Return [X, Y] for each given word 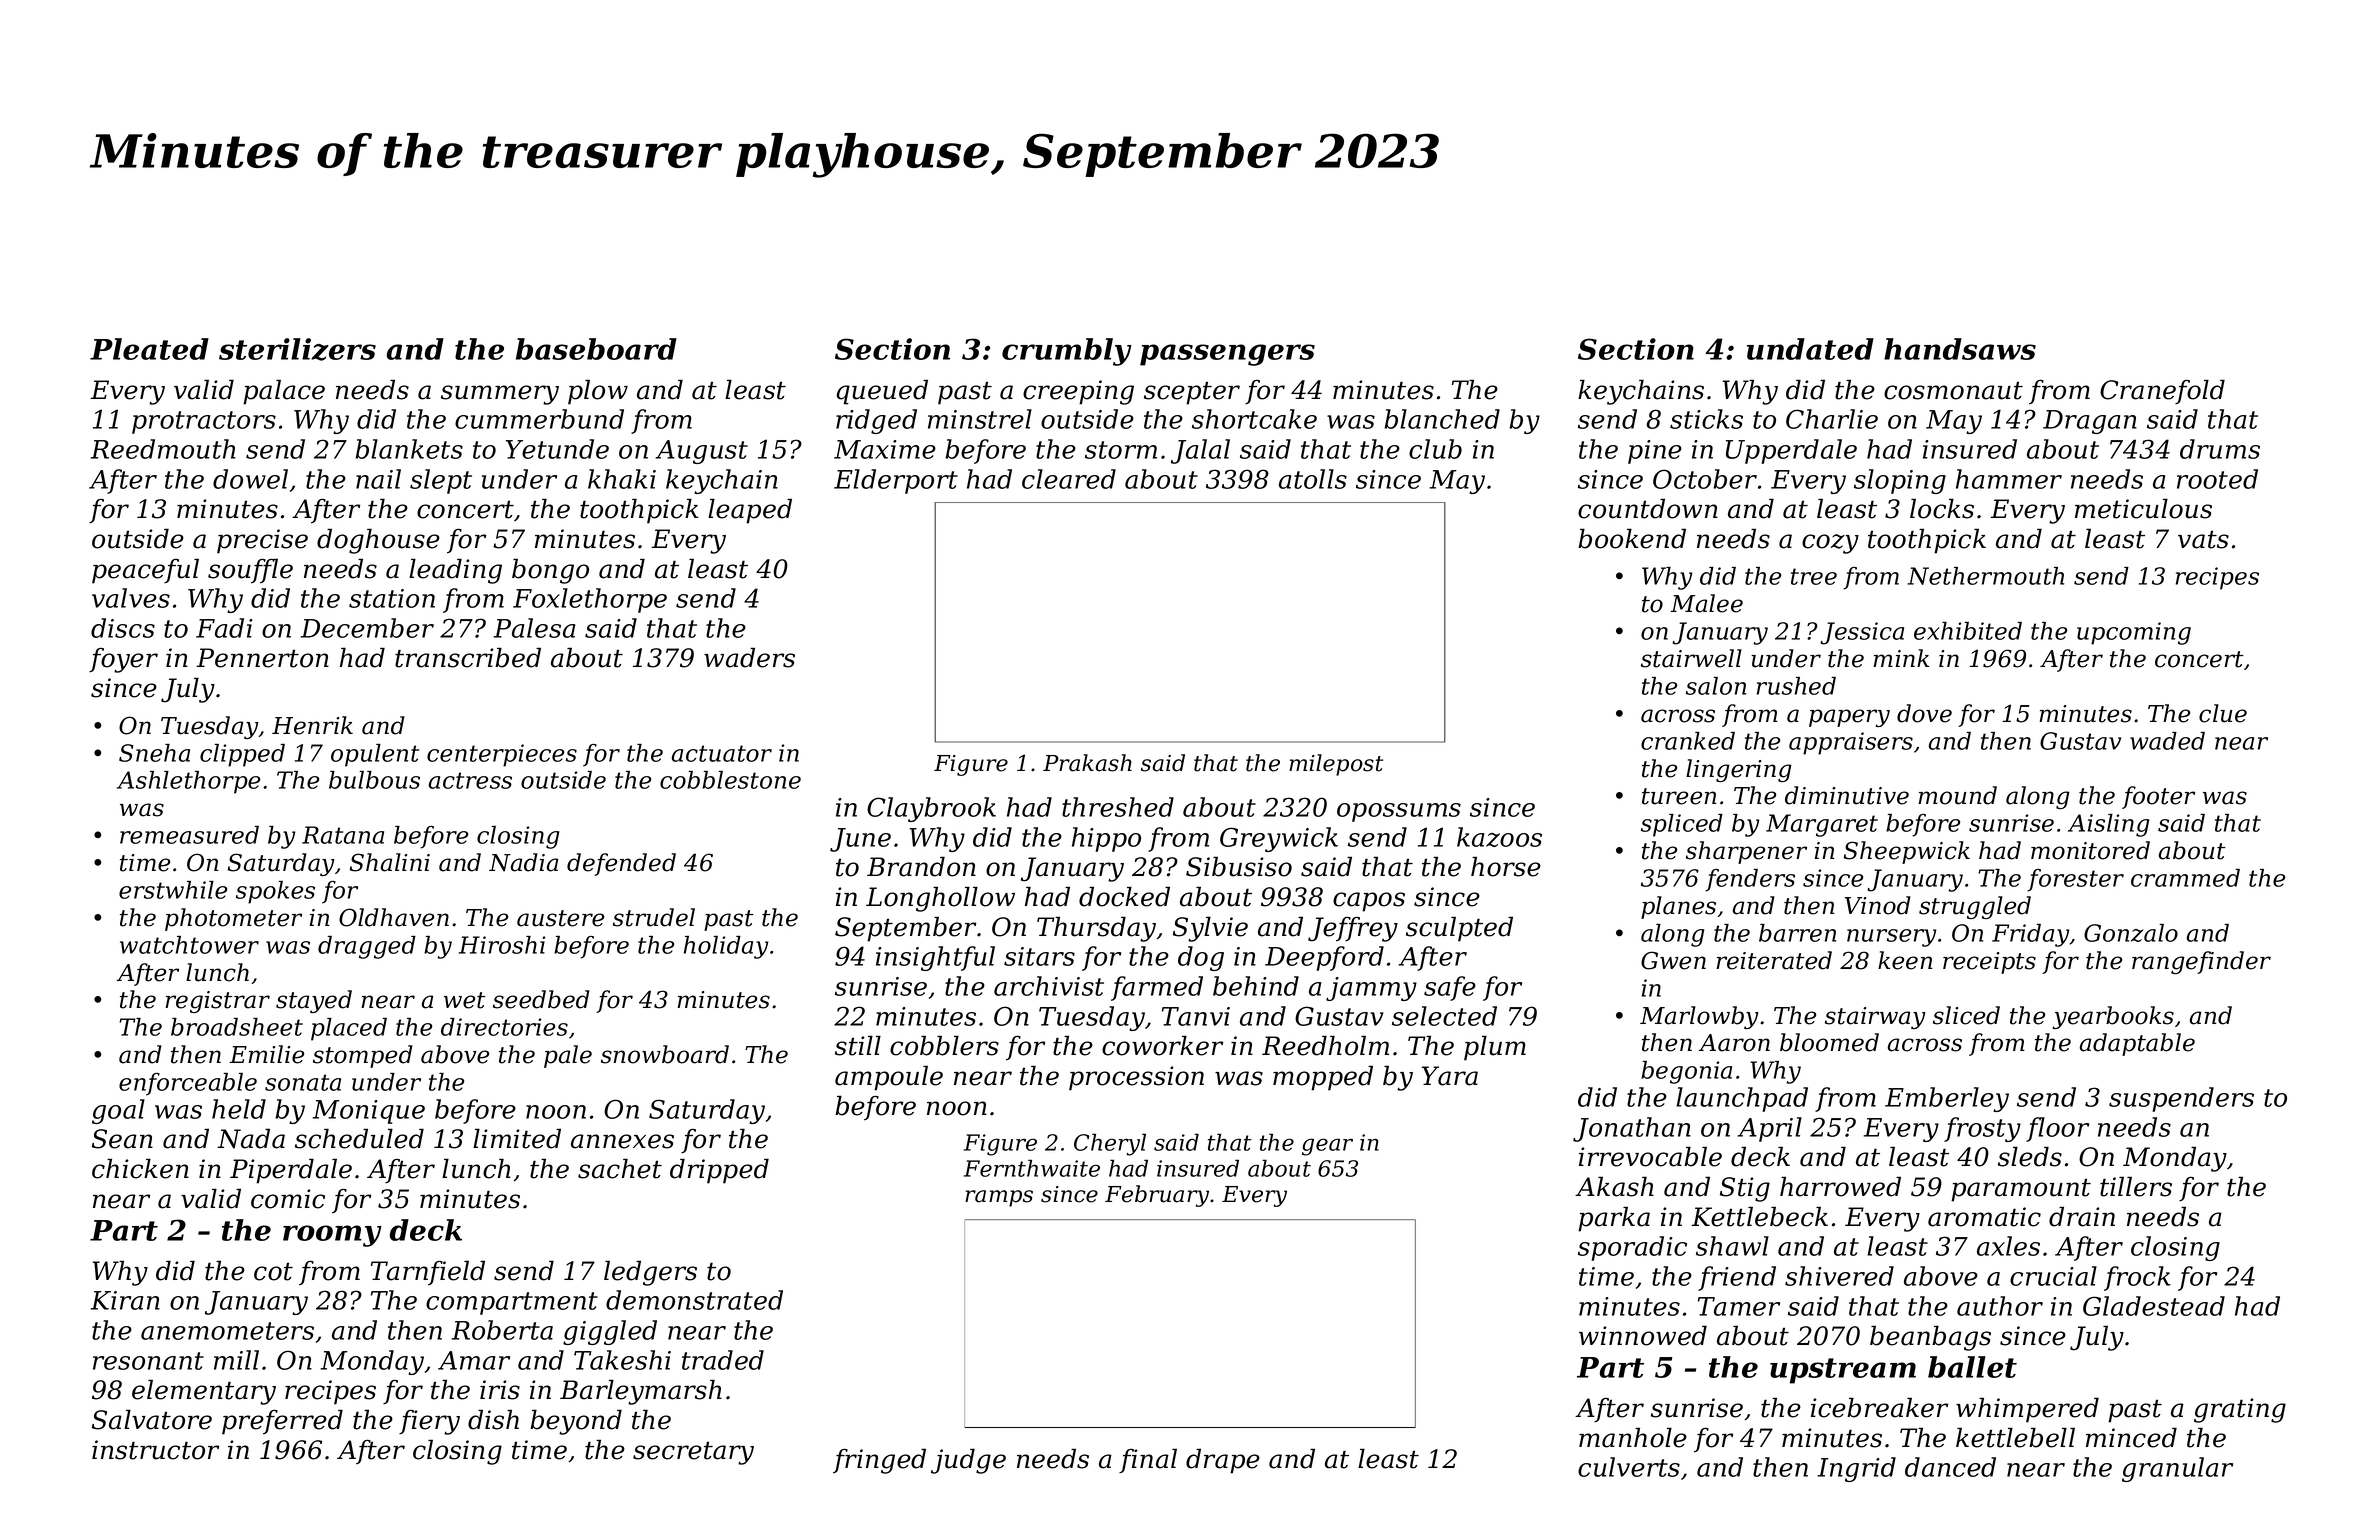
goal [118, 1111]
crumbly [1067, 352]
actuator [722, 753]
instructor [155, 1450]
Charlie [1832, 419]
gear [1327, 1147]
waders [749, 658]
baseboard [596, 349]
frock [2137, 1278]
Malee [1706, 603]
